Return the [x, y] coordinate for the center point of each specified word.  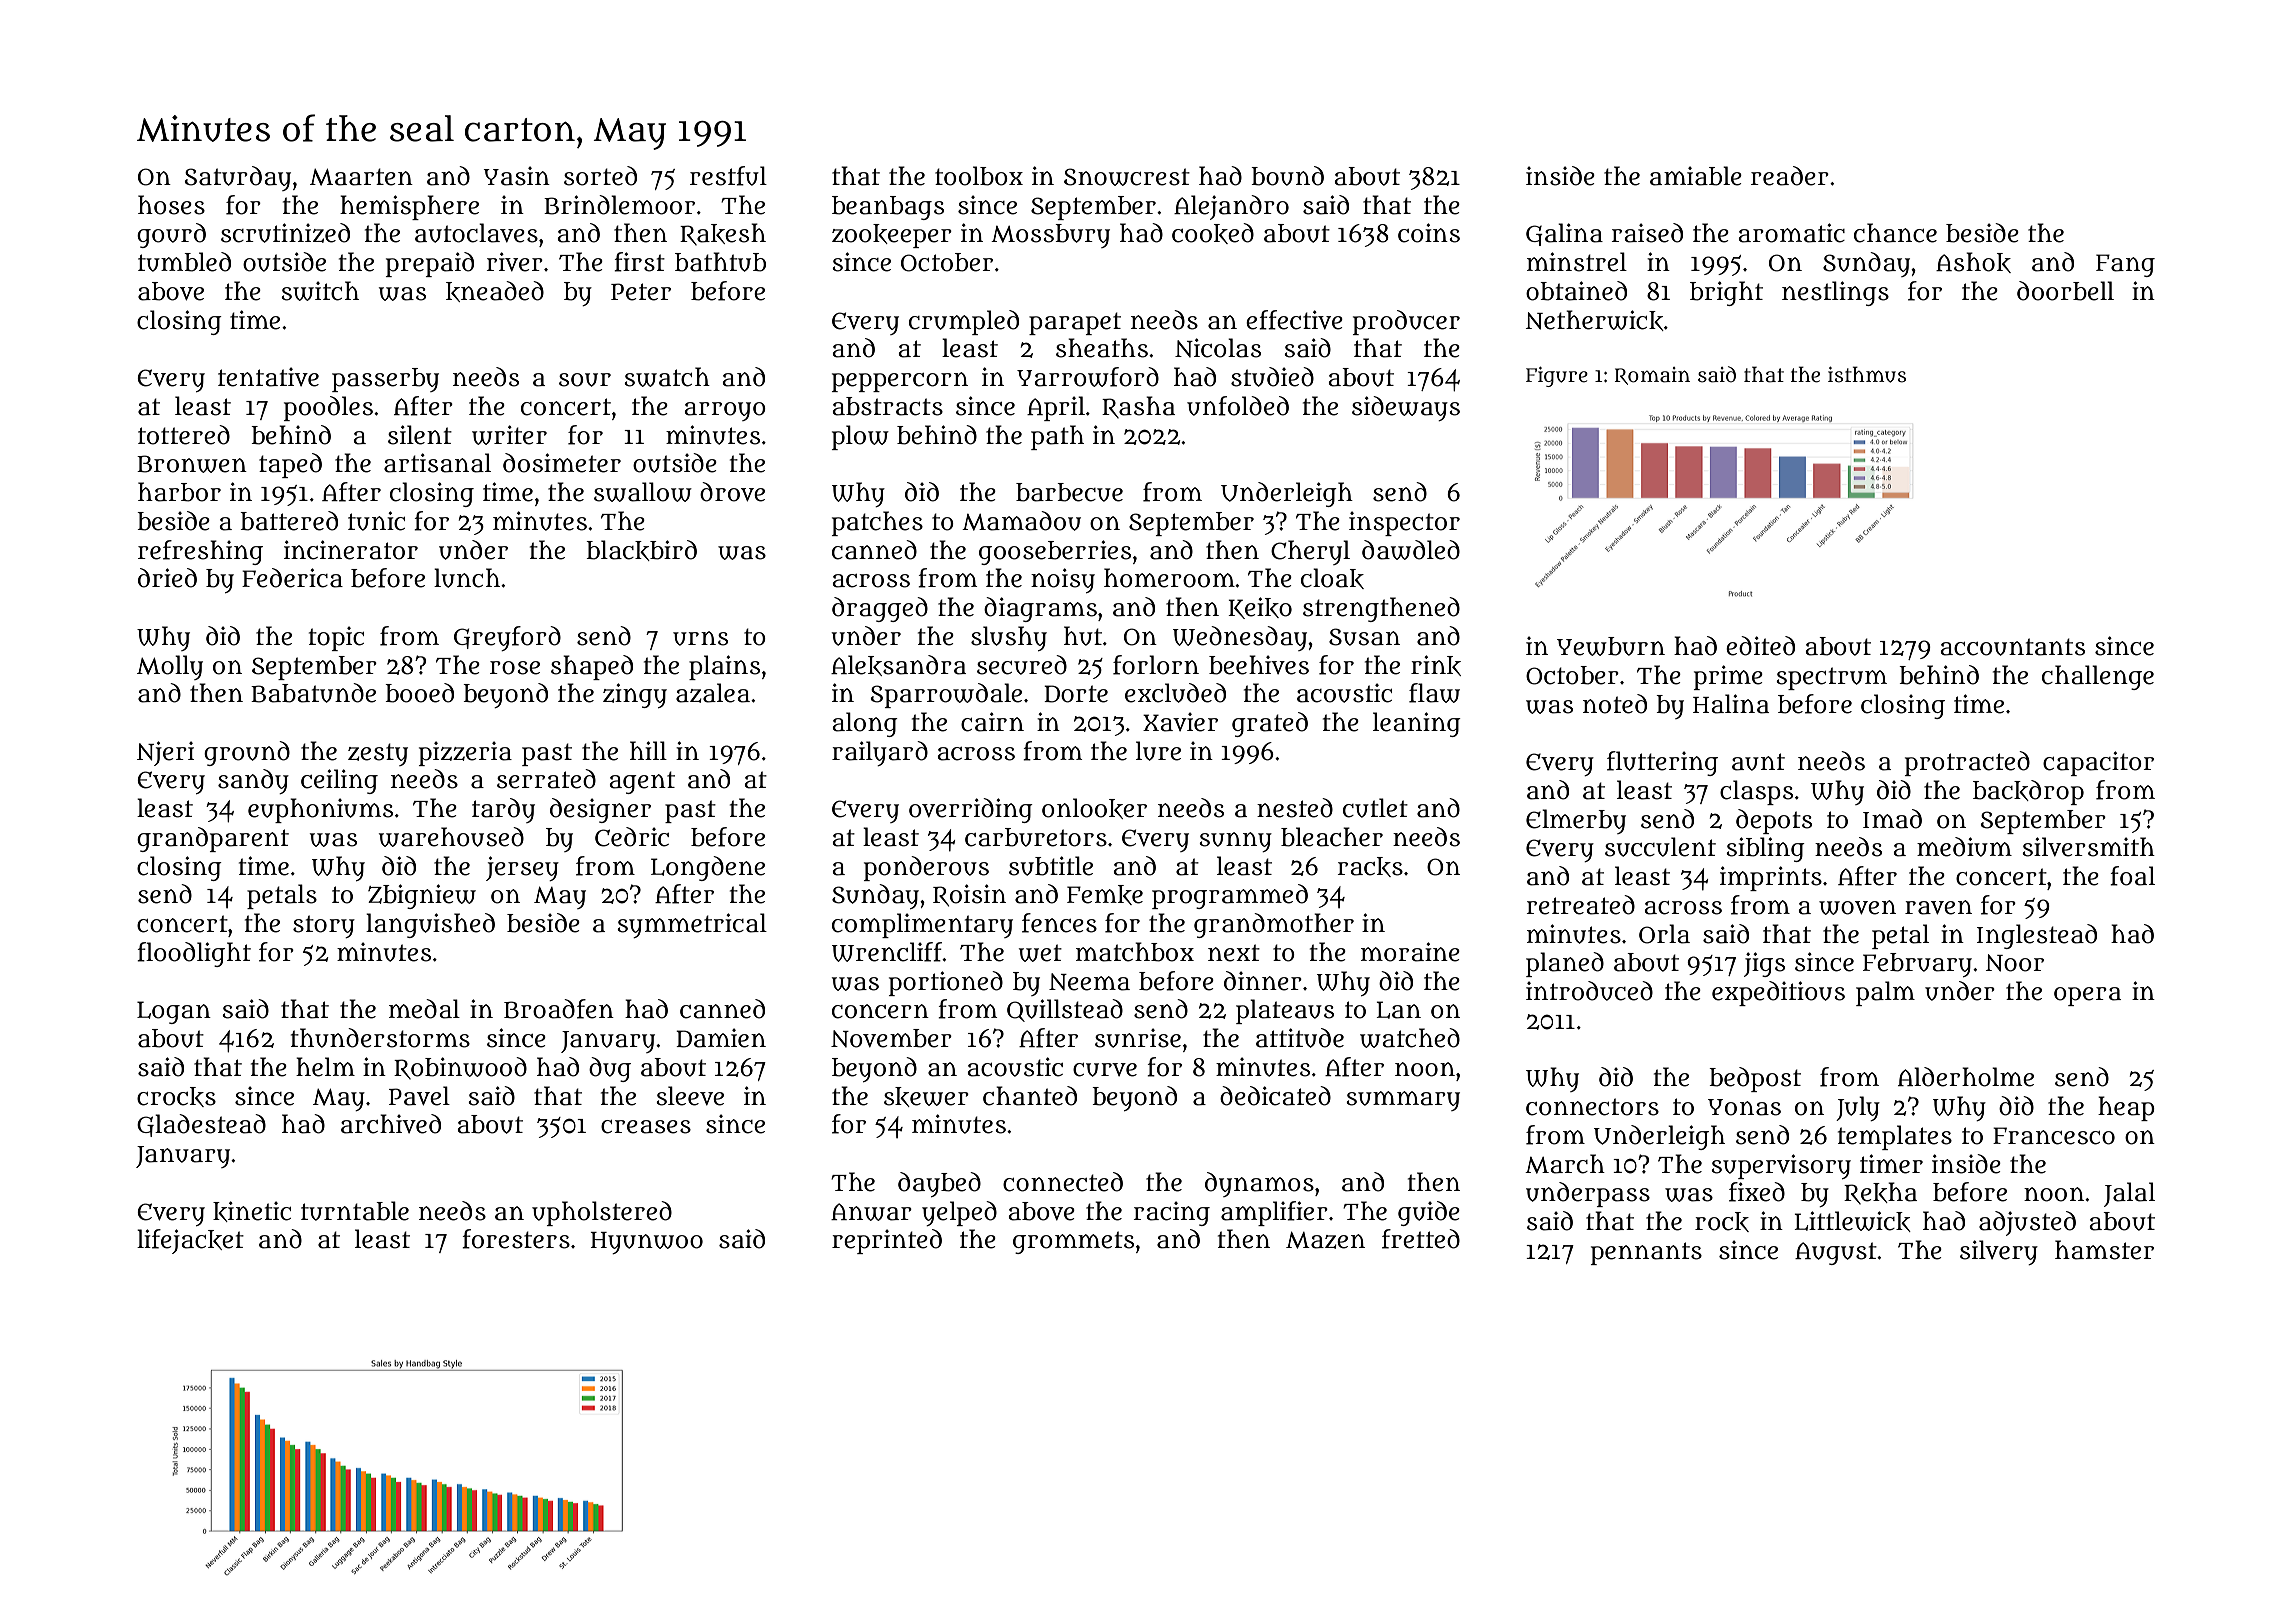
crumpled [964, 322]
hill [648, 750]
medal [424, 1009]
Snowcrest [1127, 177]
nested [1295, 808]
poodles [328, 408]
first [639, 262]
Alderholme [1966, 1077]
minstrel [1577, 262]
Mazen [1325, 1240]
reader [1790, 176]
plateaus [1285, 1011]
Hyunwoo [647, 1243]
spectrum [1831, 678]
